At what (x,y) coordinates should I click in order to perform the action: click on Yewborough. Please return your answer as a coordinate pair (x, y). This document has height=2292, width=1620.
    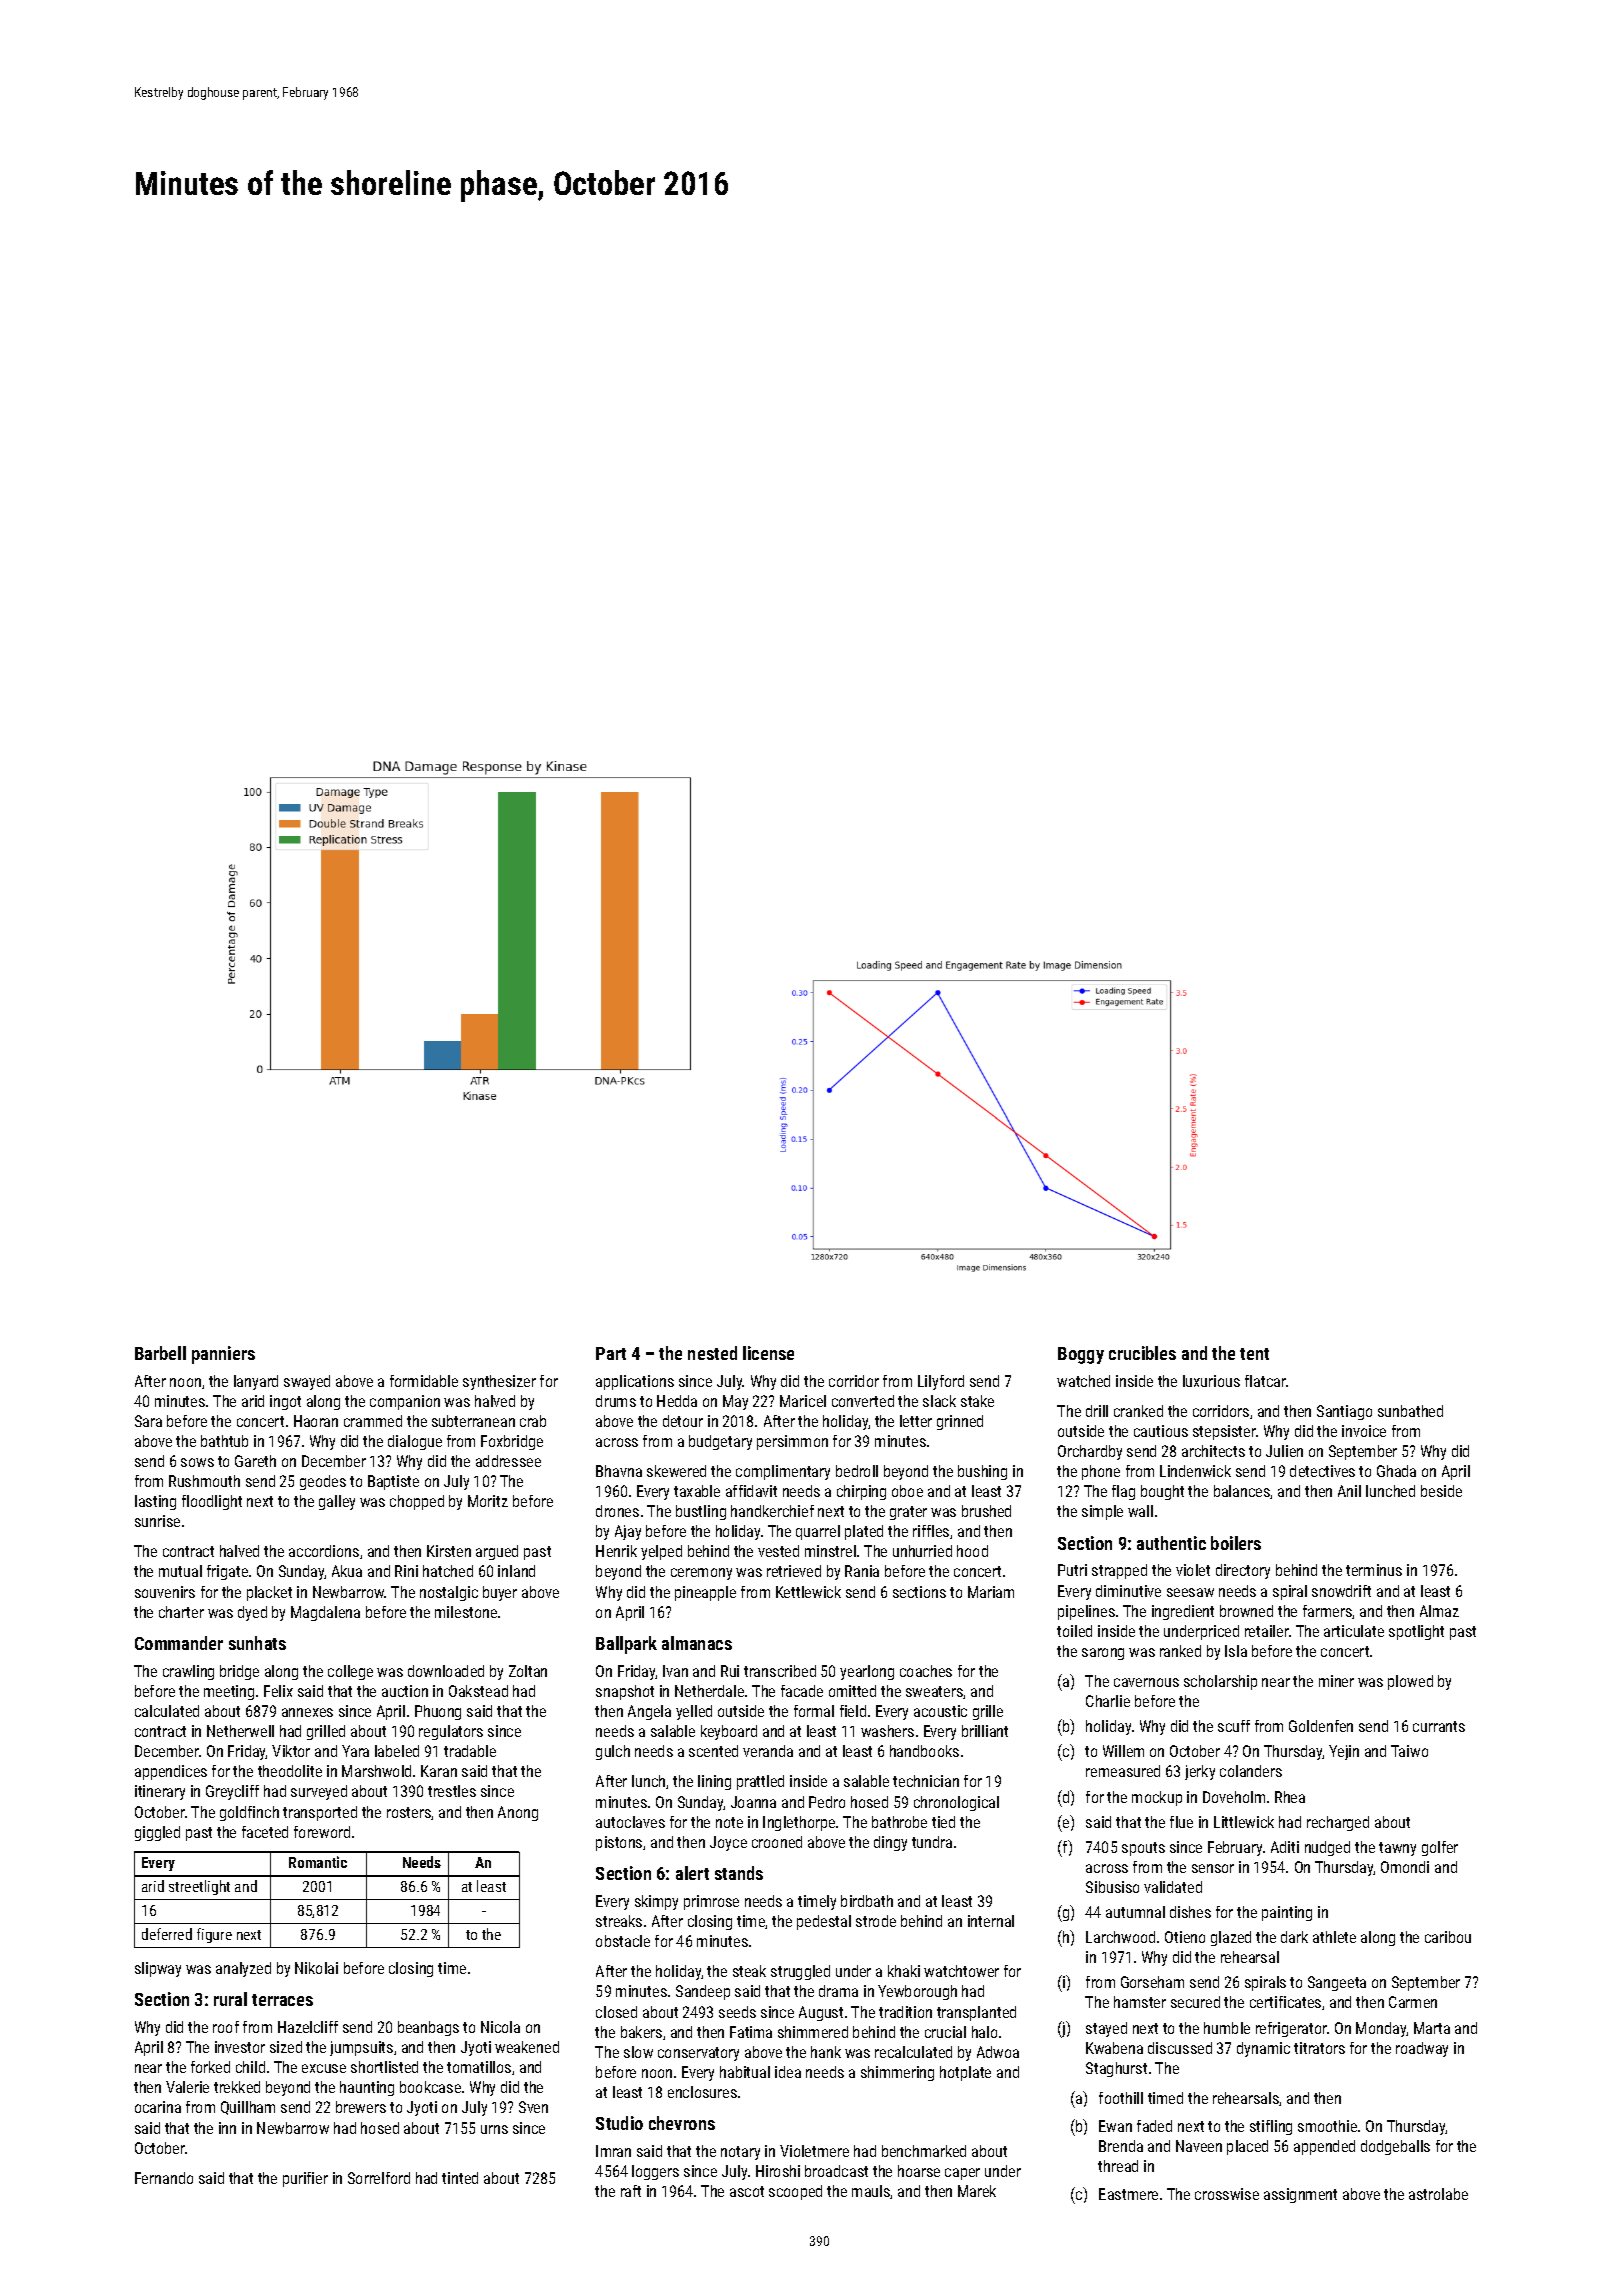
    Looking at the image, I should click on (917, 1992).
